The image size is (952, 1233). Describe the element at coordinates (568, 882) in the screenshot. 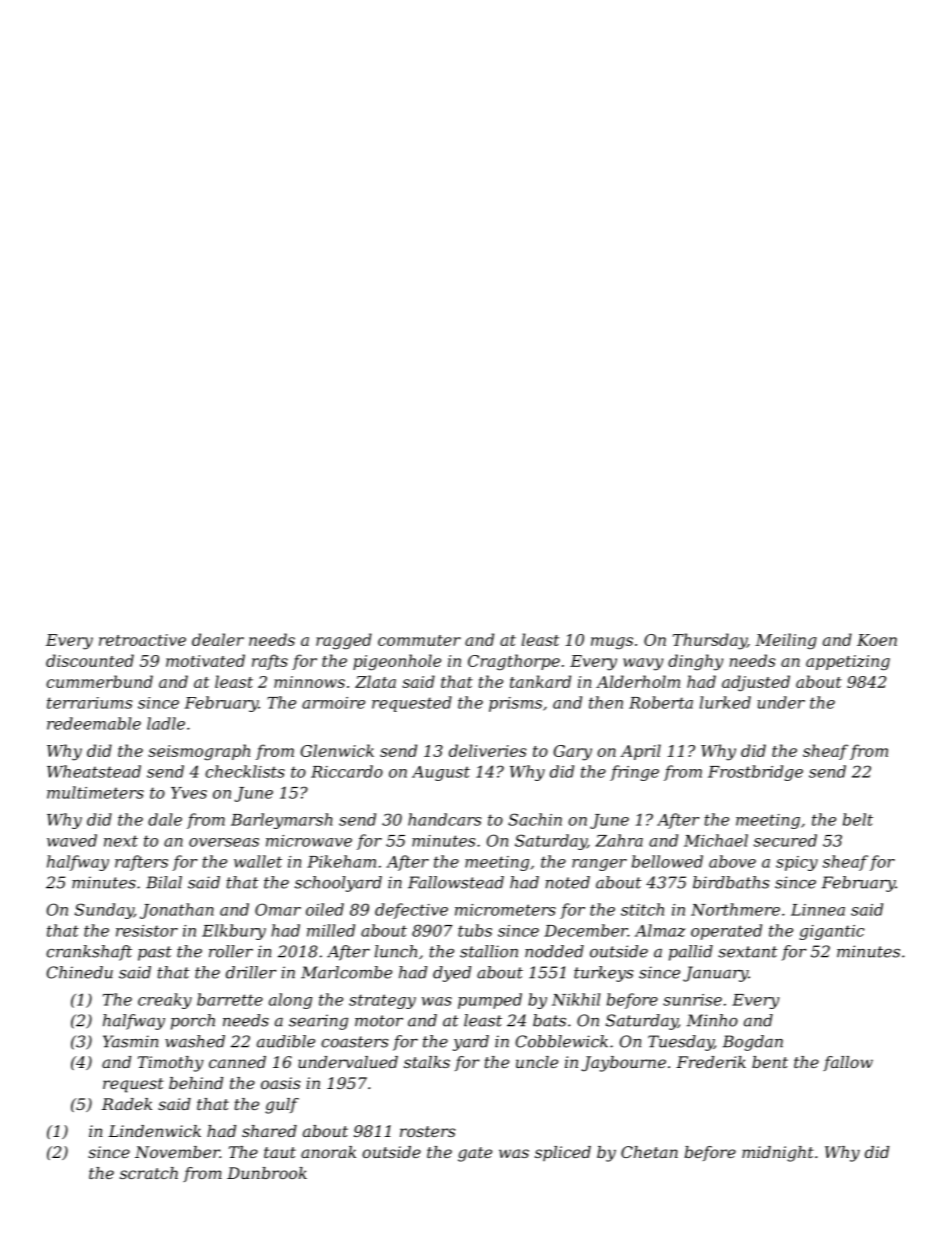

I see `noted` at that location.
